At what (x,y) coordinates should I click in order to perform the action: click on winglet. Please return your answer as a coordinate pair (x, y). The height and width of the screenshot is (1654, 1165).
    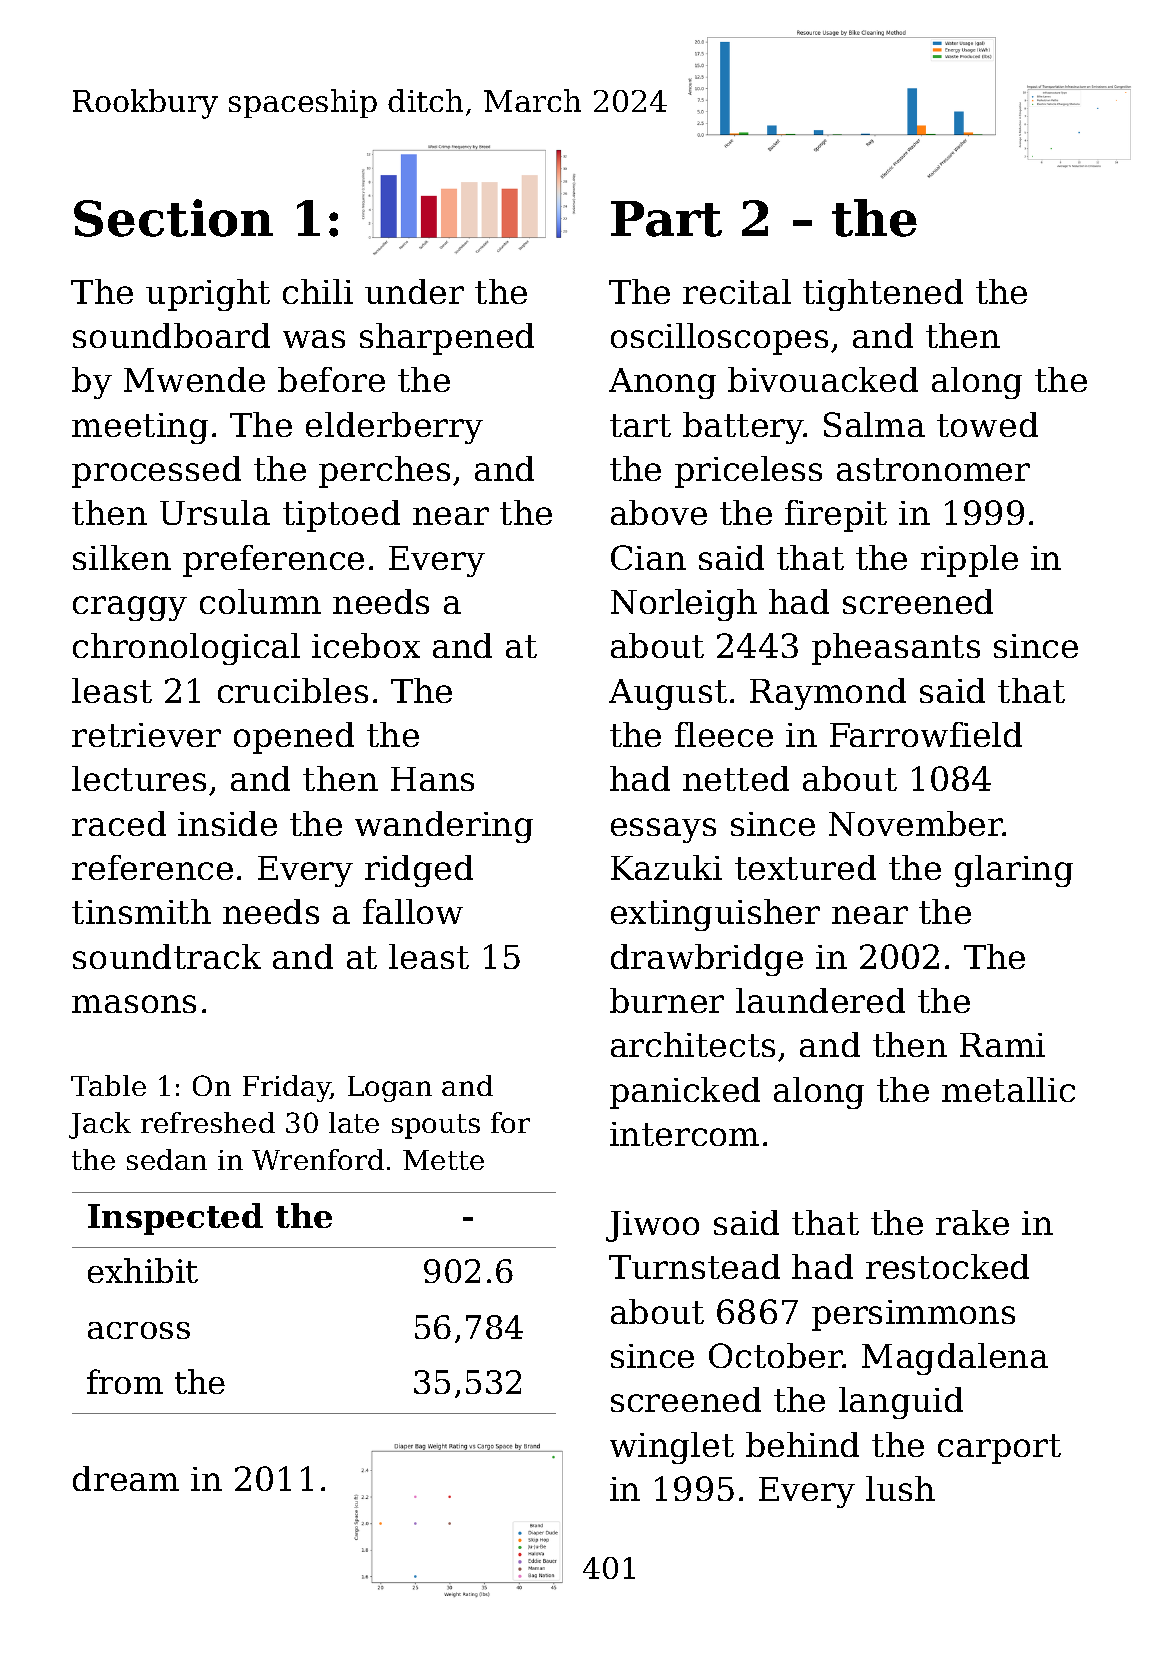
    Looking at the image, I should click on (672, 1448).
